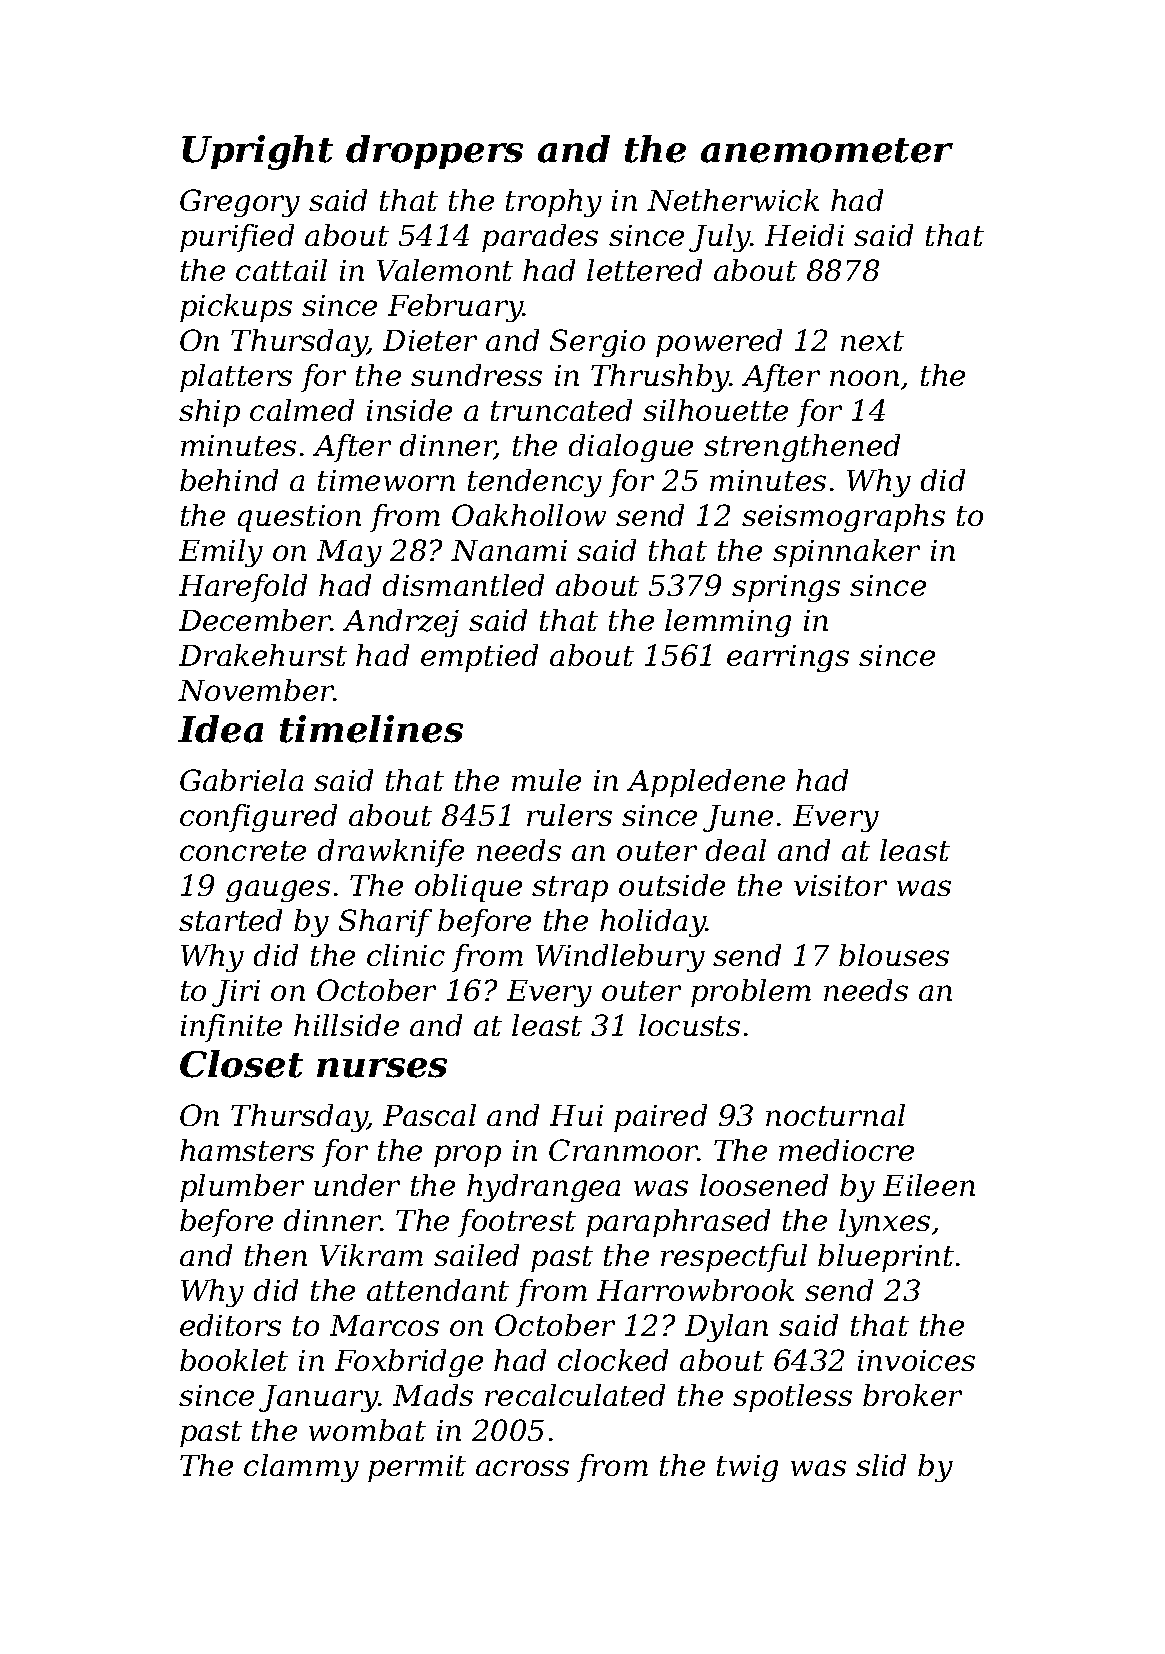  What do you see at coordinates (886, 1258) in the screenshot?
I see `blueprint` at bounding box center [886, 1258].
